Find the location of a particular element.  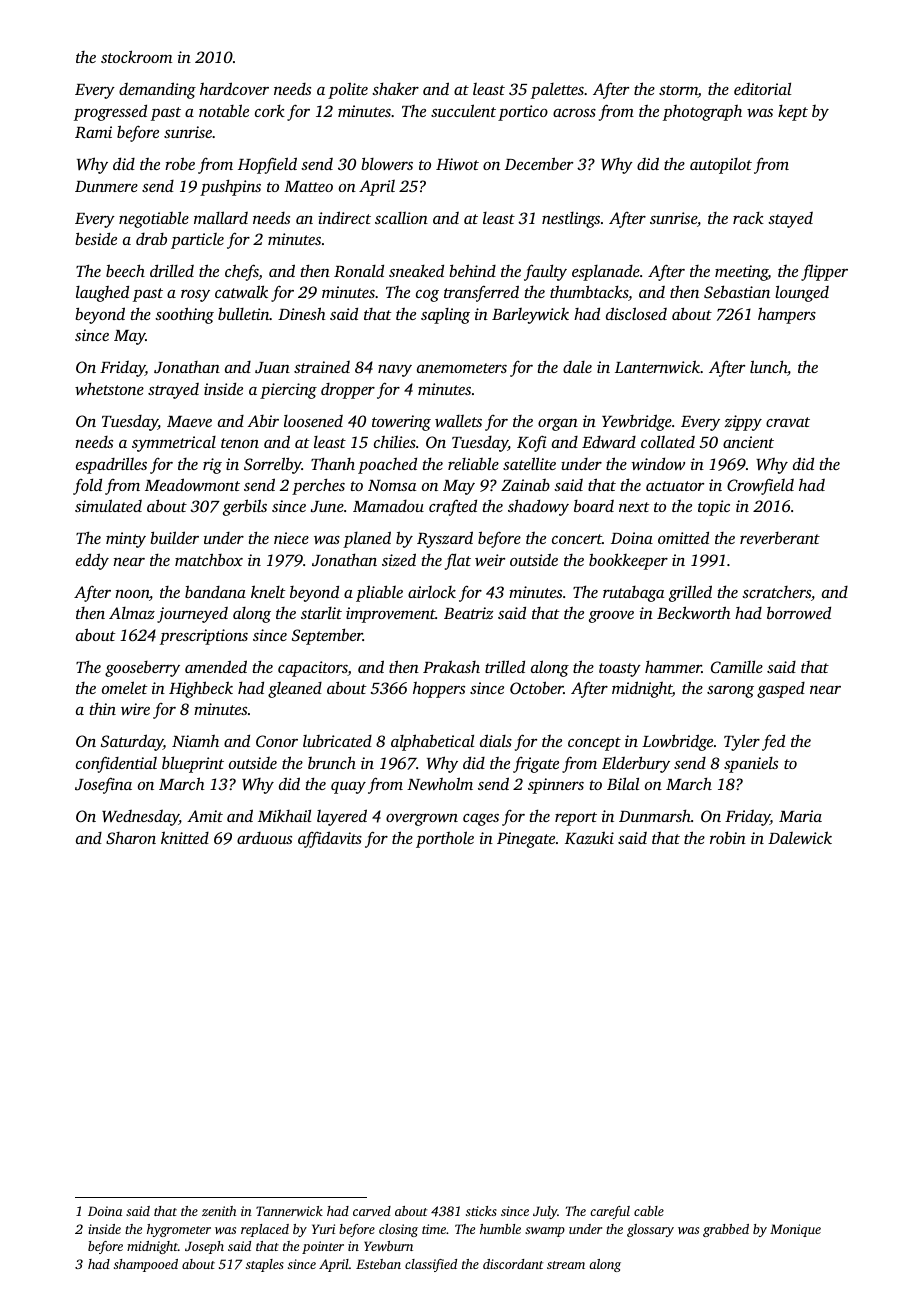

hardcover is located at coordinates (234, 88).
